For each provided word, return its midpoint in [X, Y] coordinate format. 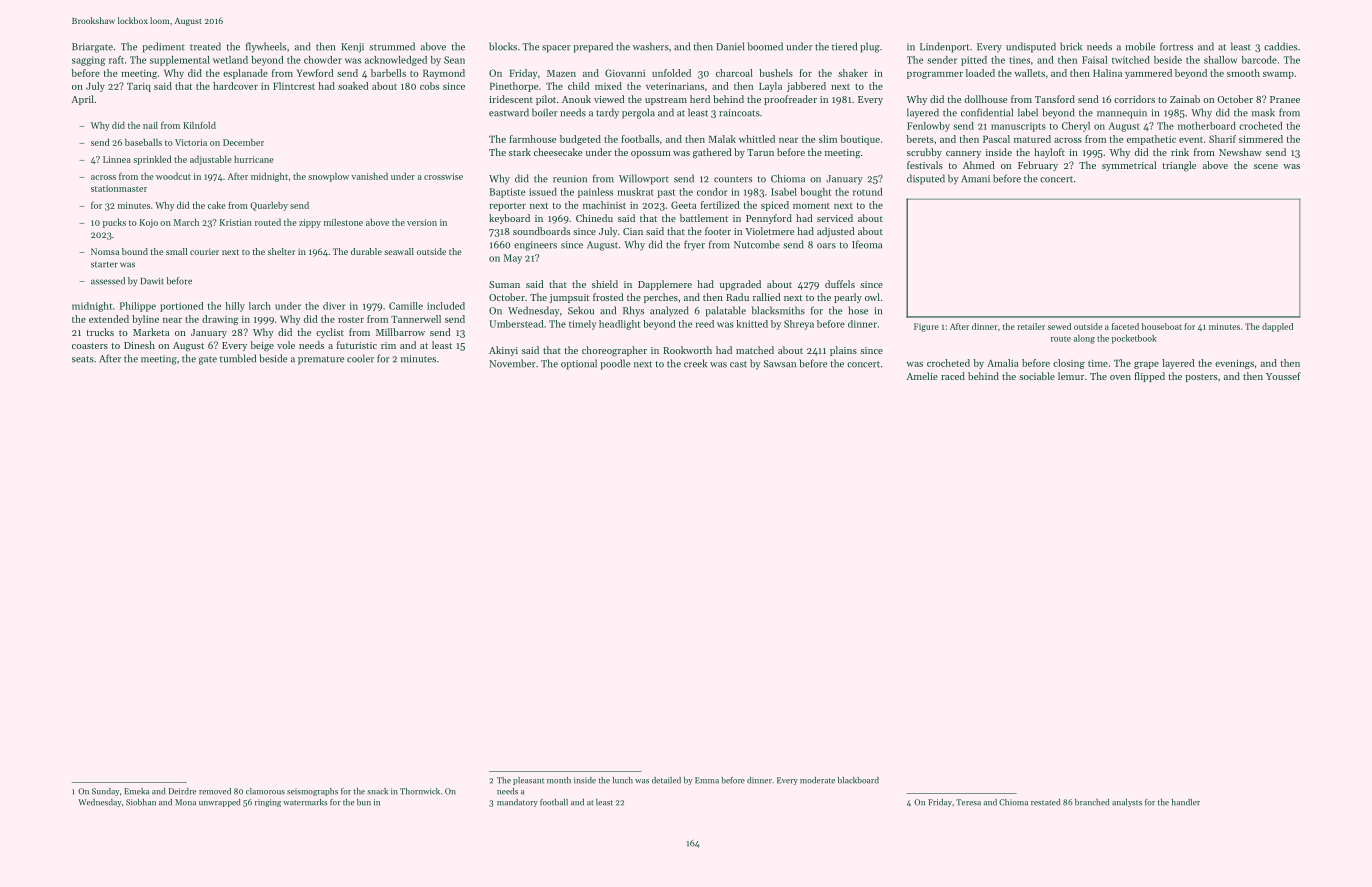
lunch [623, 780]
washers [651, 46]
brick [1071, 46]
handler [1186, 802]
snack [377, 791]
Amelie [922, 376]
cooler [360, 358]
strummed [392, 46]
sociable [1037, 376]
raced [953, 376]
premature [321, 360]
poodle [615, 364]
